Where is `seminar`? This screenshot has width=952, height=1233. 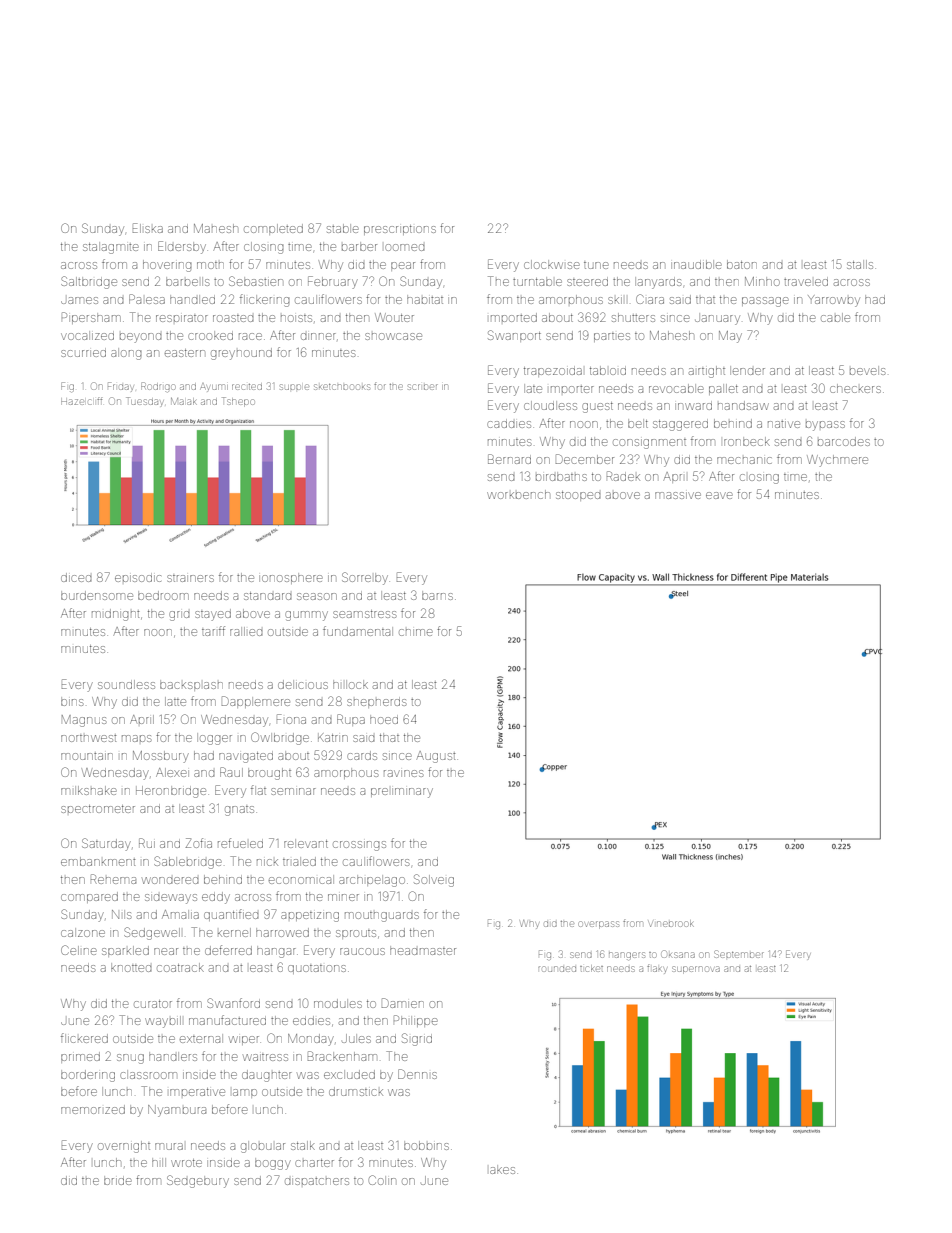 seminar is located at coordinates (293, 791).
